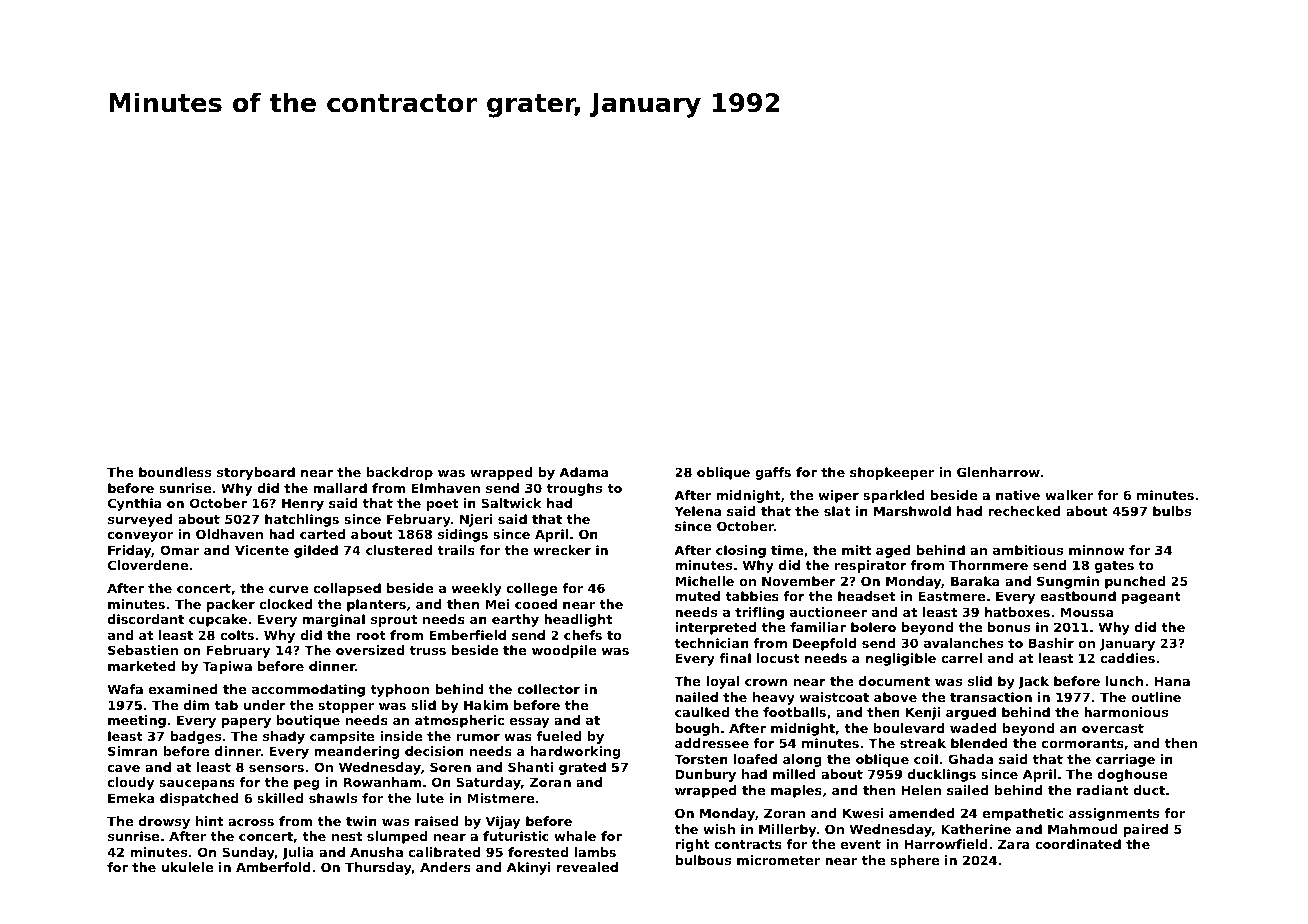 Image resolution: width=1308 pixels, height=924 pixels. What do you see at coordinates (288, 589) in the screenshot?
I see `curve` at bounding box center [288, 589].
